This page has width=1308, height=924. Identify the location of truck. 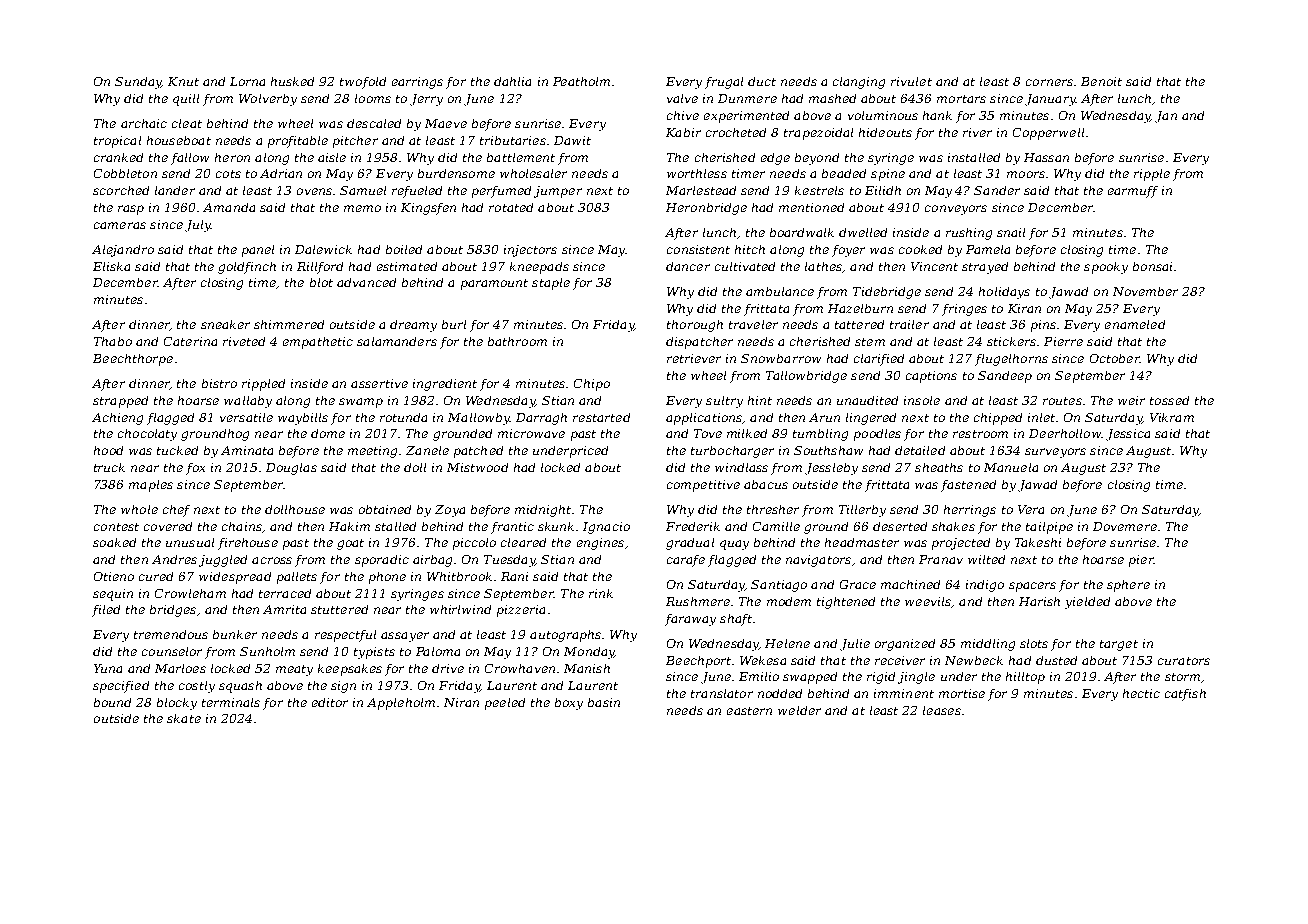
(109, 467).
